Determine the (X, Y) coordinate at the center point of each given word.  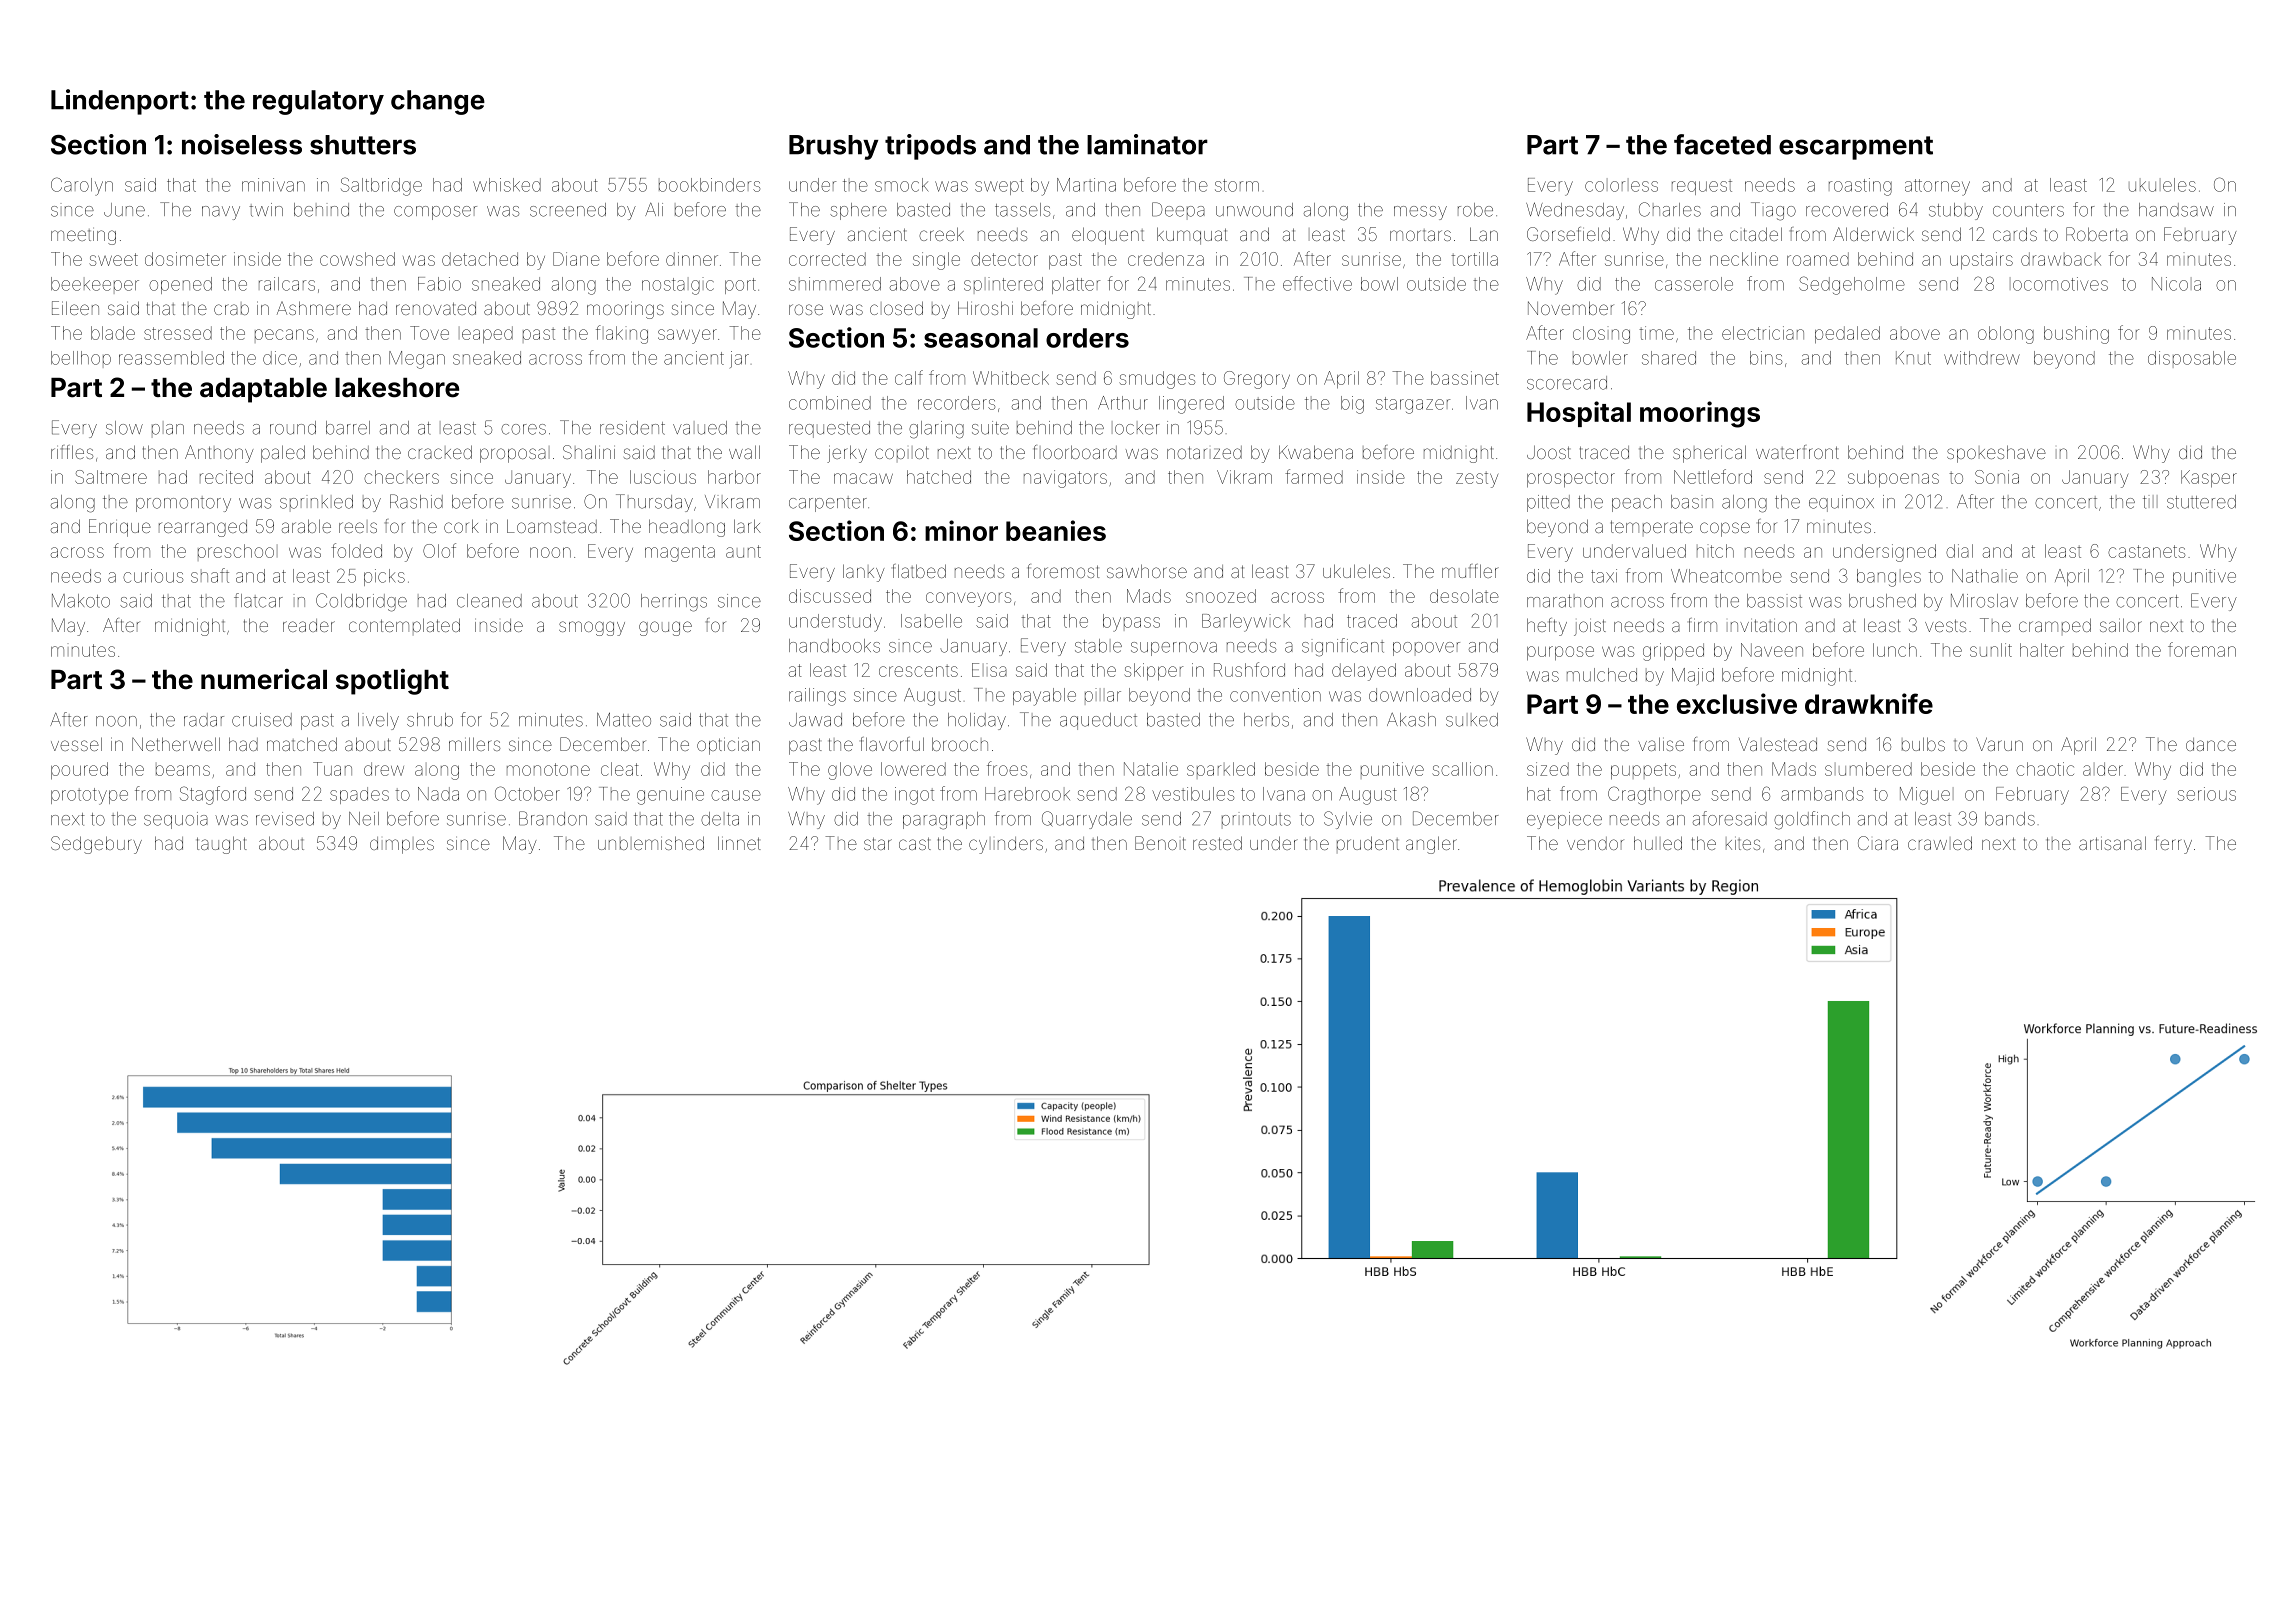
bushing (2076, 335)
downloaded (1420, 695)
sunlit (1991, 650)
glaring (936, 430)
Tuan (332, 769)
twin (266, 210)
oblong (2006, 335)
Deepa (1178, 209)
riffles (72, 452)
